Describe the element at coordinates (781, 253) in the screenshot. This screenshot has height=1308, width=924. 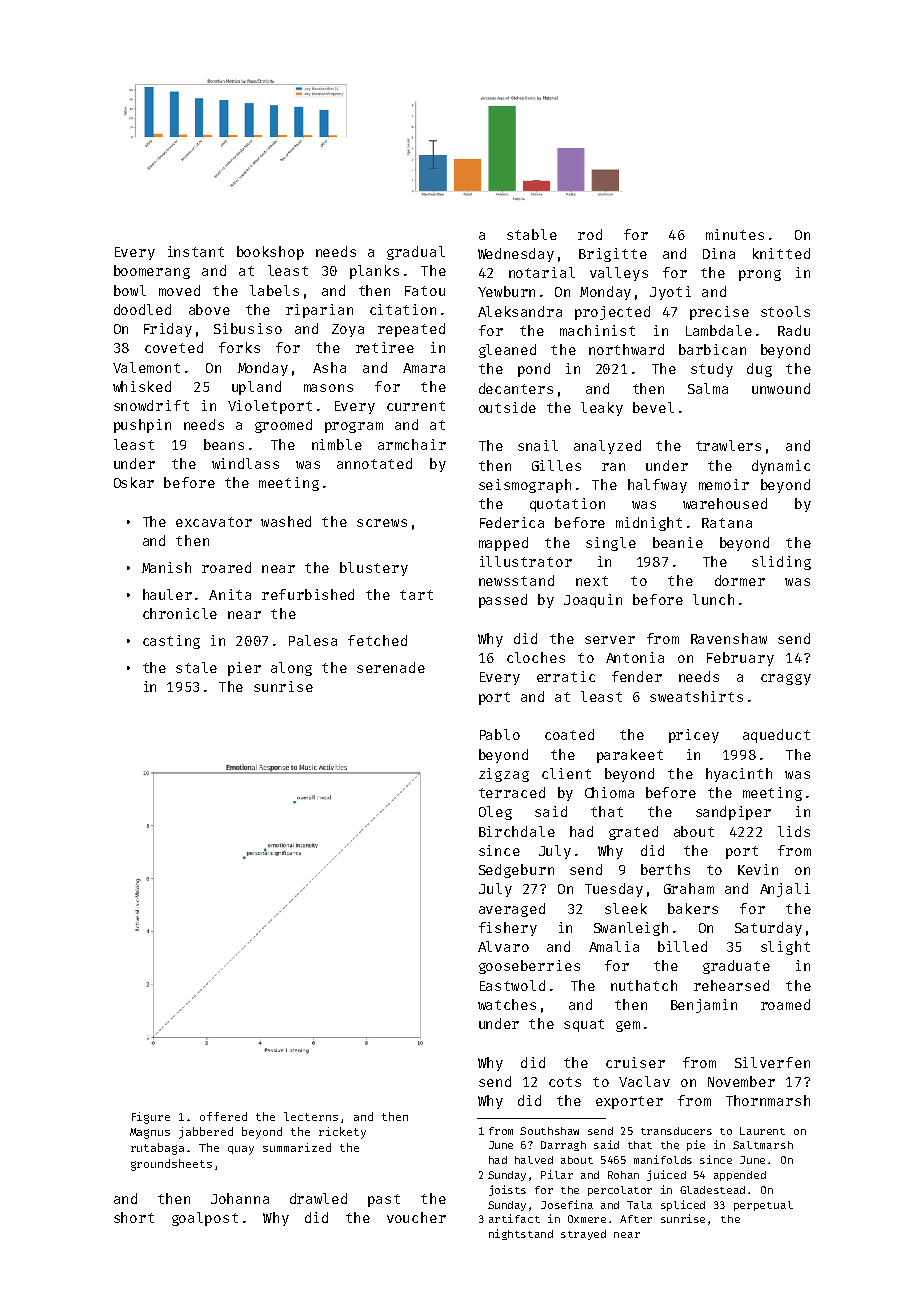
I see `knitted` at that location.
